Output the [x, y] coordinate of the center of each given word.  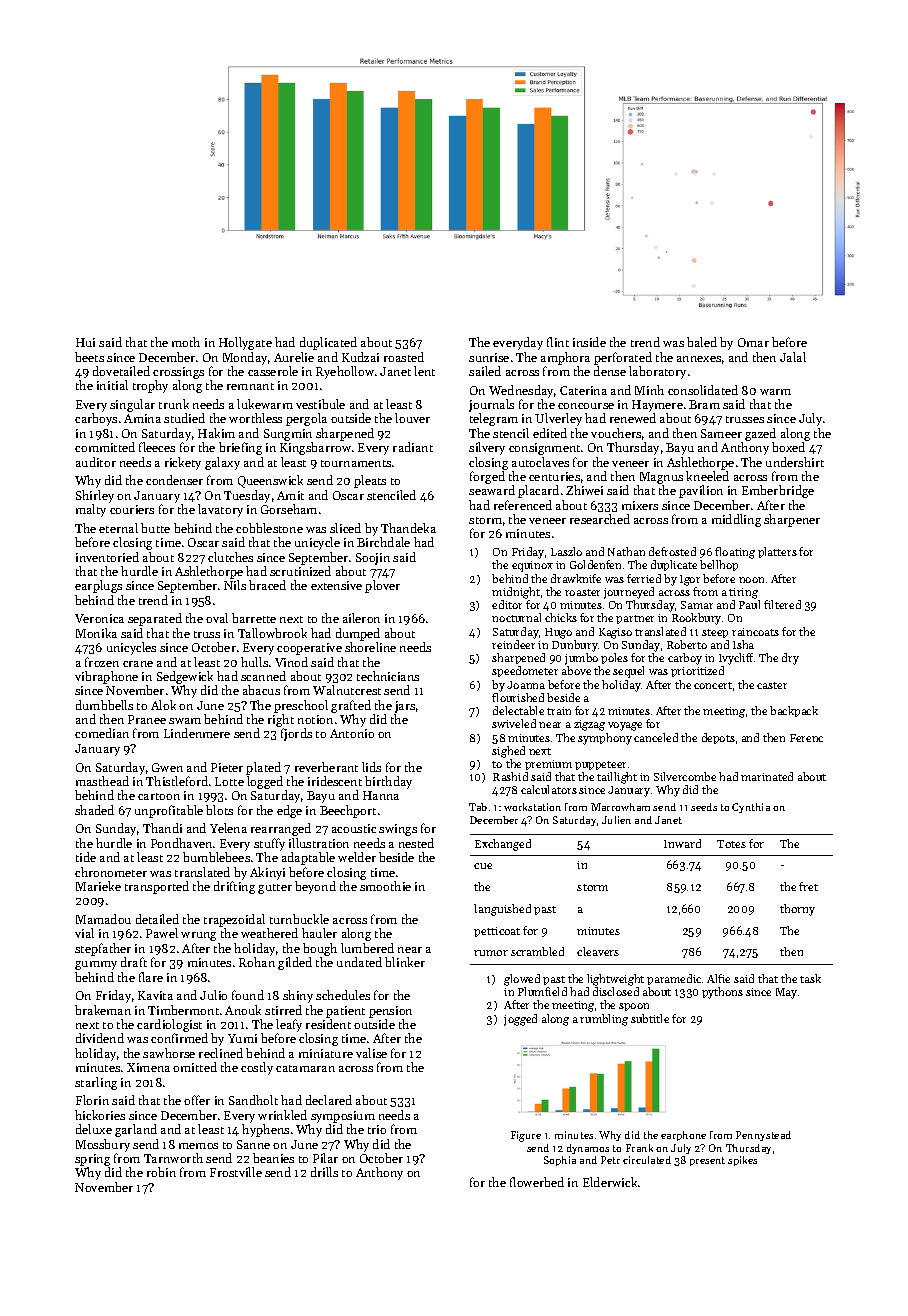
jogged [520, 1020]
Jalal [793, 357]
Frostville [236, 1172]
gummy [96, 965]
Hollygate [245, 343]
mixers [640, 505]
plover [382, 586]
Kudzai [360, 357]
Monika [96, 633]
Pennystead [763, 1136]
